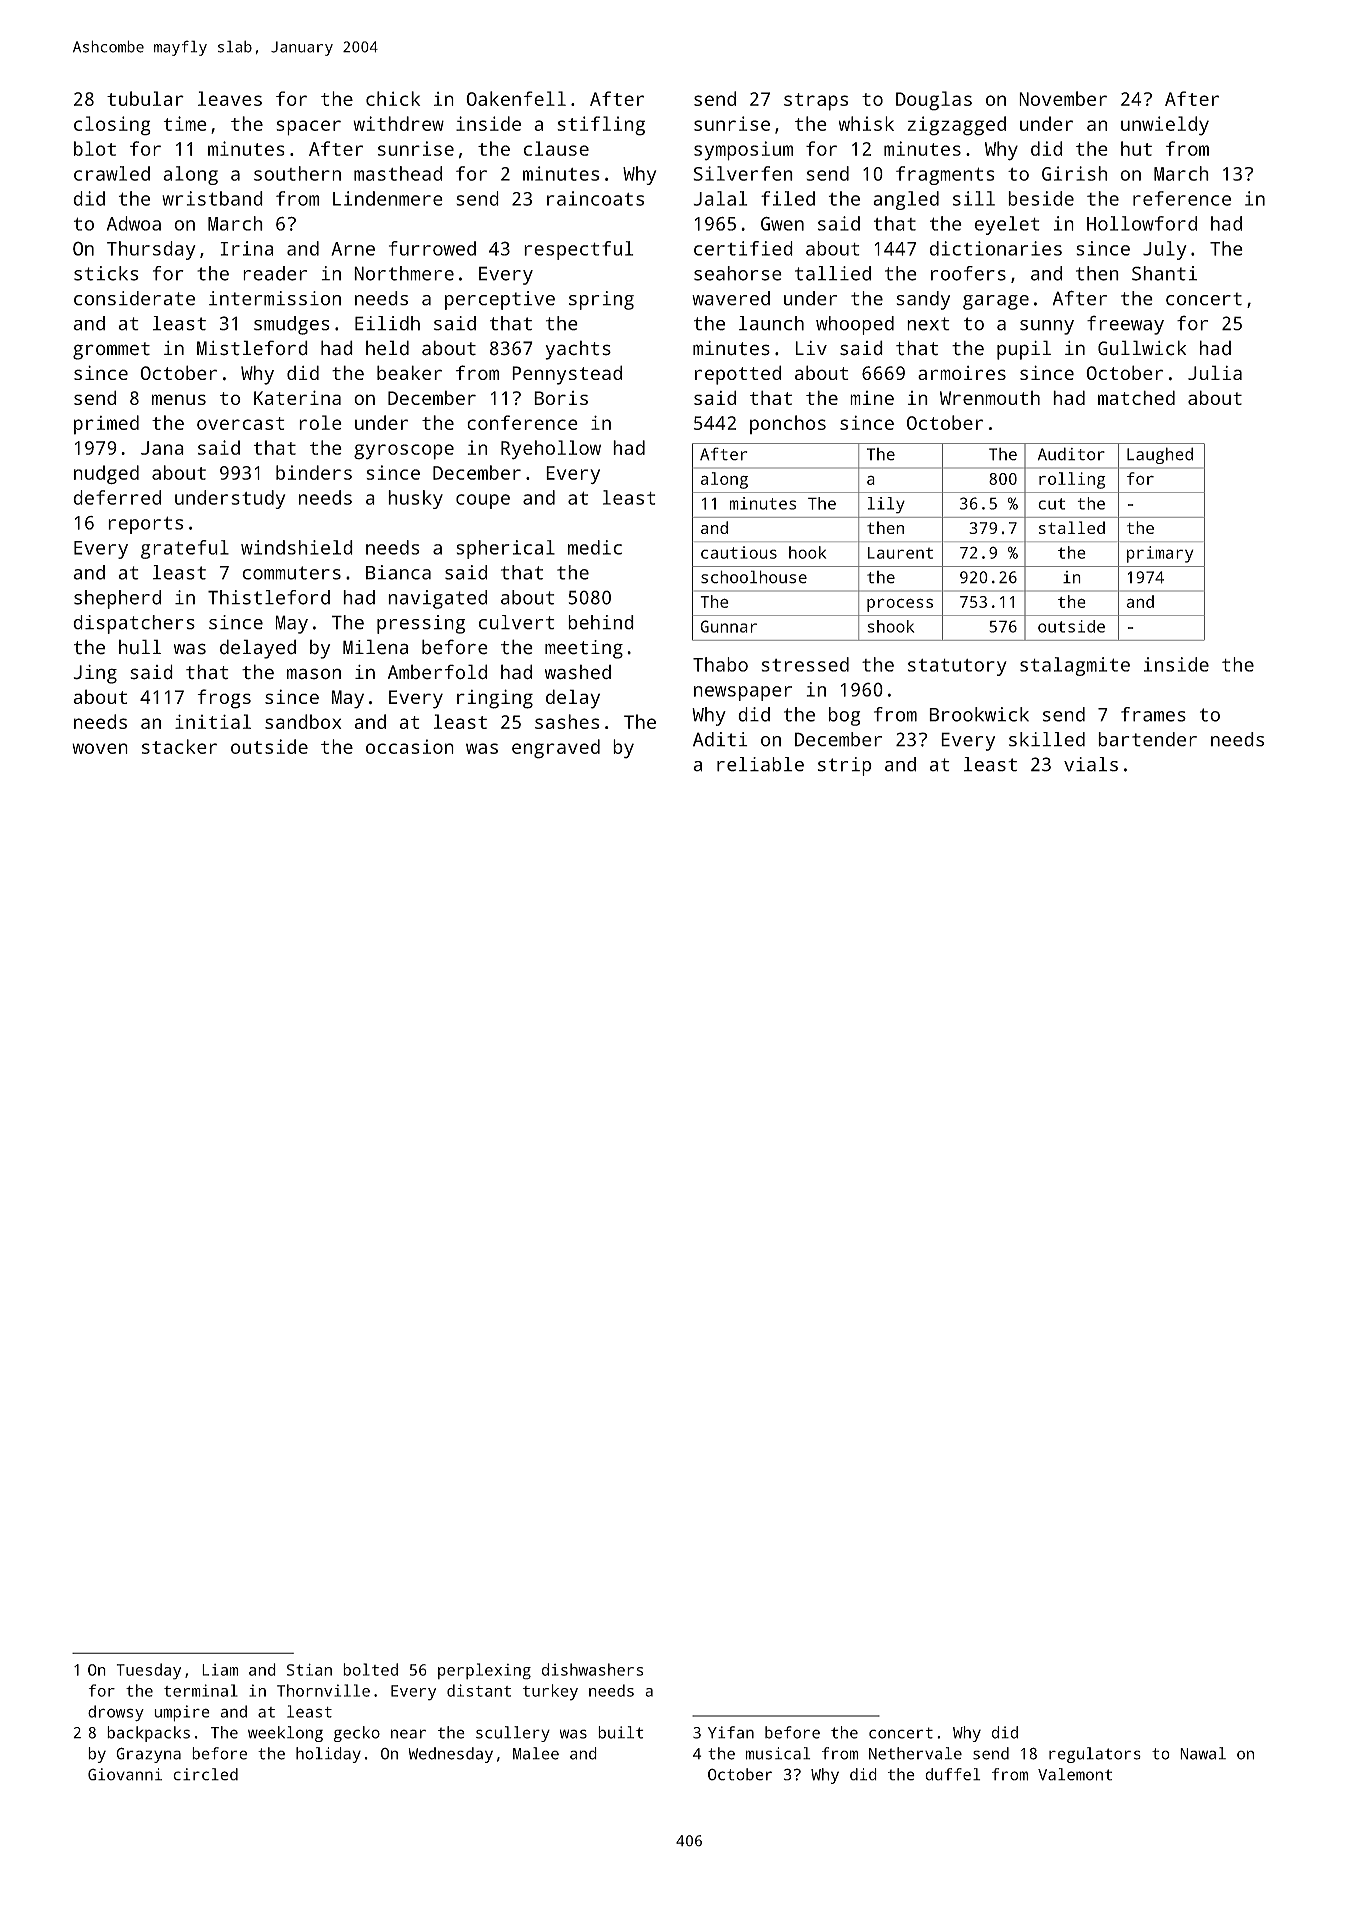 Image resolution: width=1352 pixels, height=1912 pixels. What do you see at coordinates (866, 123) in the document?
I see `whisk` at bounding box center [866, 123].
